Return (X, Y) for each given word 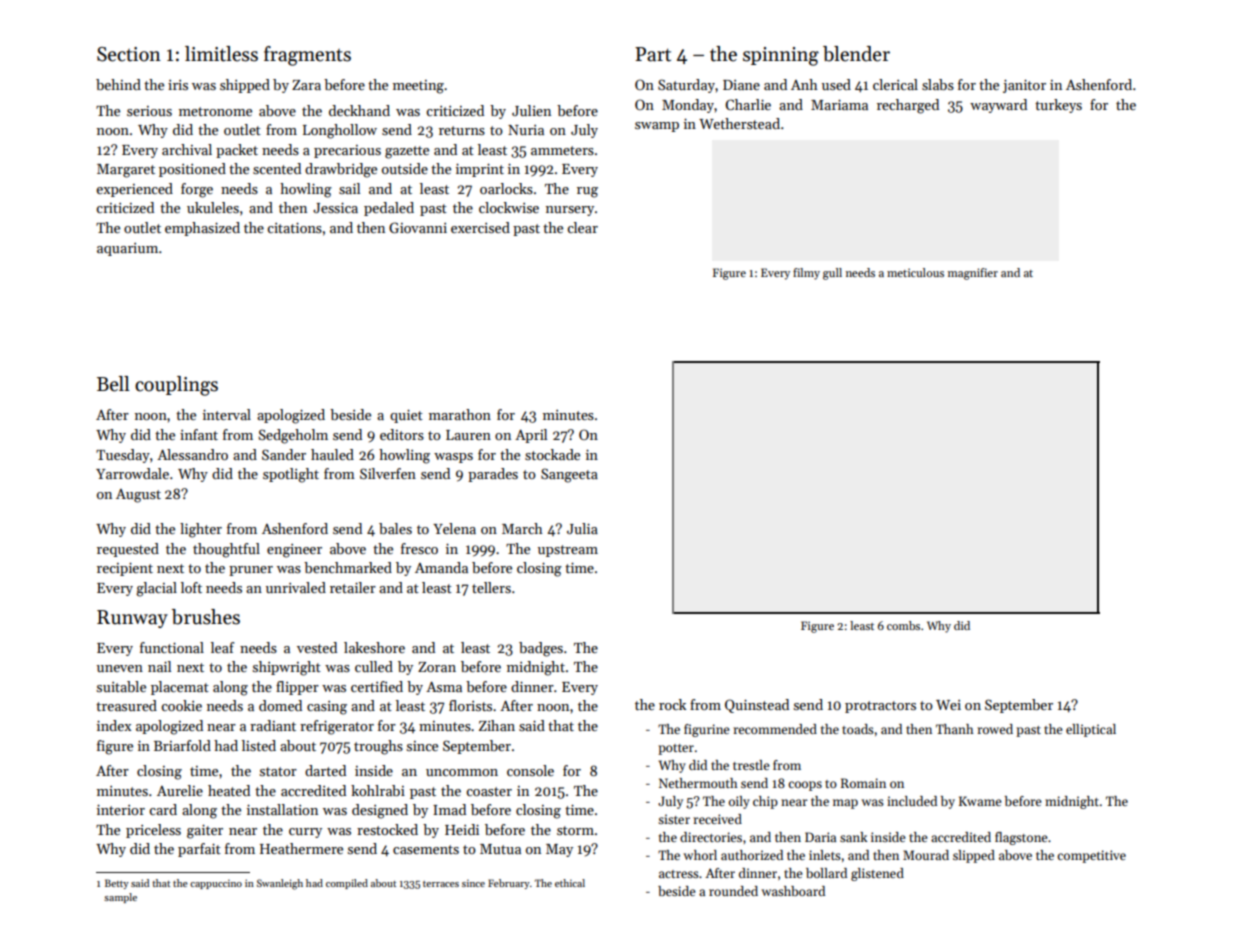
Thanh (955, 729)
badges (541, 649)
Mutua (500, 849)
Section (129, 54)
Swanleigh (280, 884)
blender (856, 54)
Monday (688, 106)
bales (395, 528)
